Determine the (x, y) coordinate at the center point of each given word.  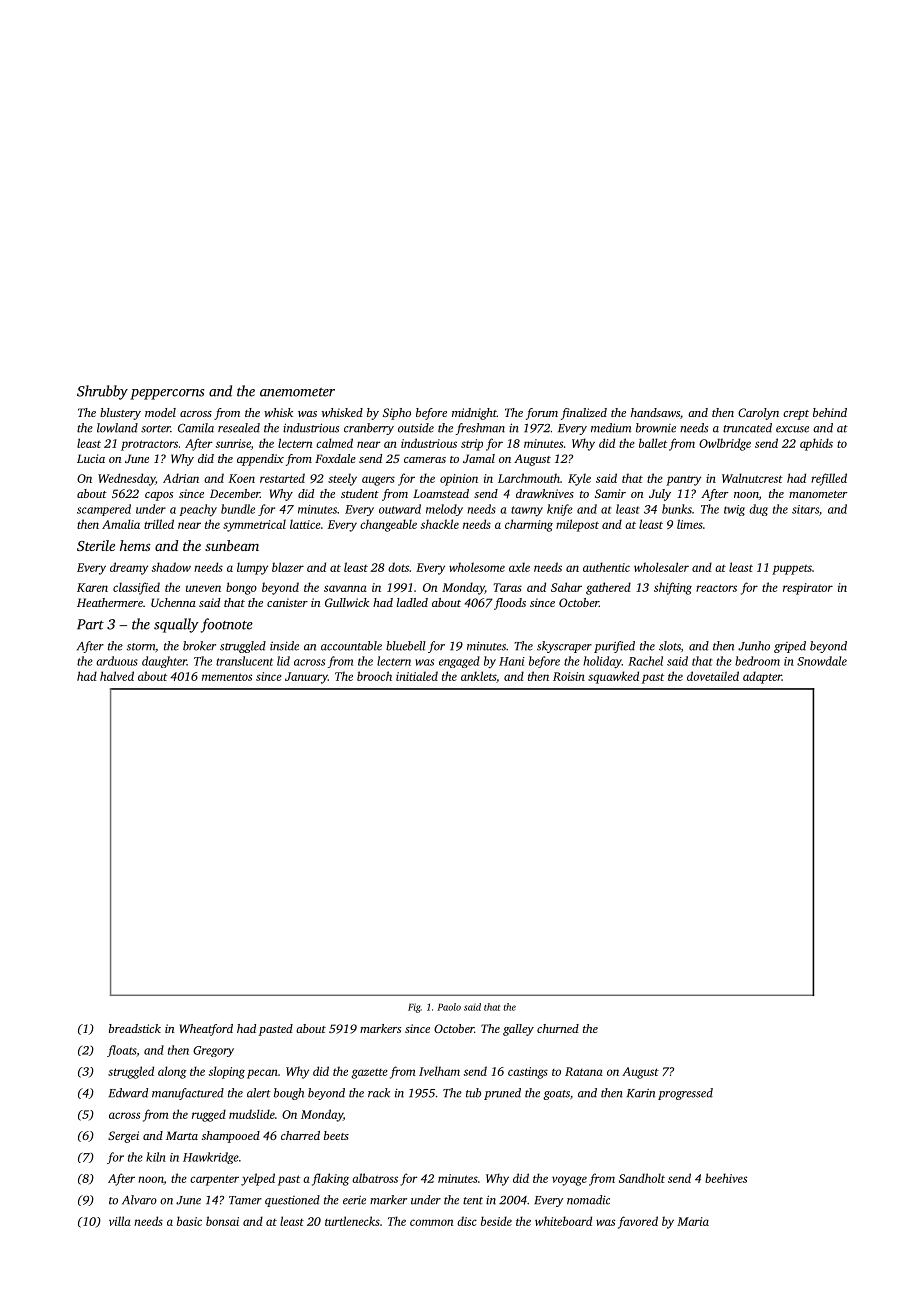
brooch (374, 676)
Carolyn (758, 414)
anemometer (297, 392)
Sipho (397, 414)
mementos (227, 677)
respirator (808, 589)
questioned (292, 1201)
